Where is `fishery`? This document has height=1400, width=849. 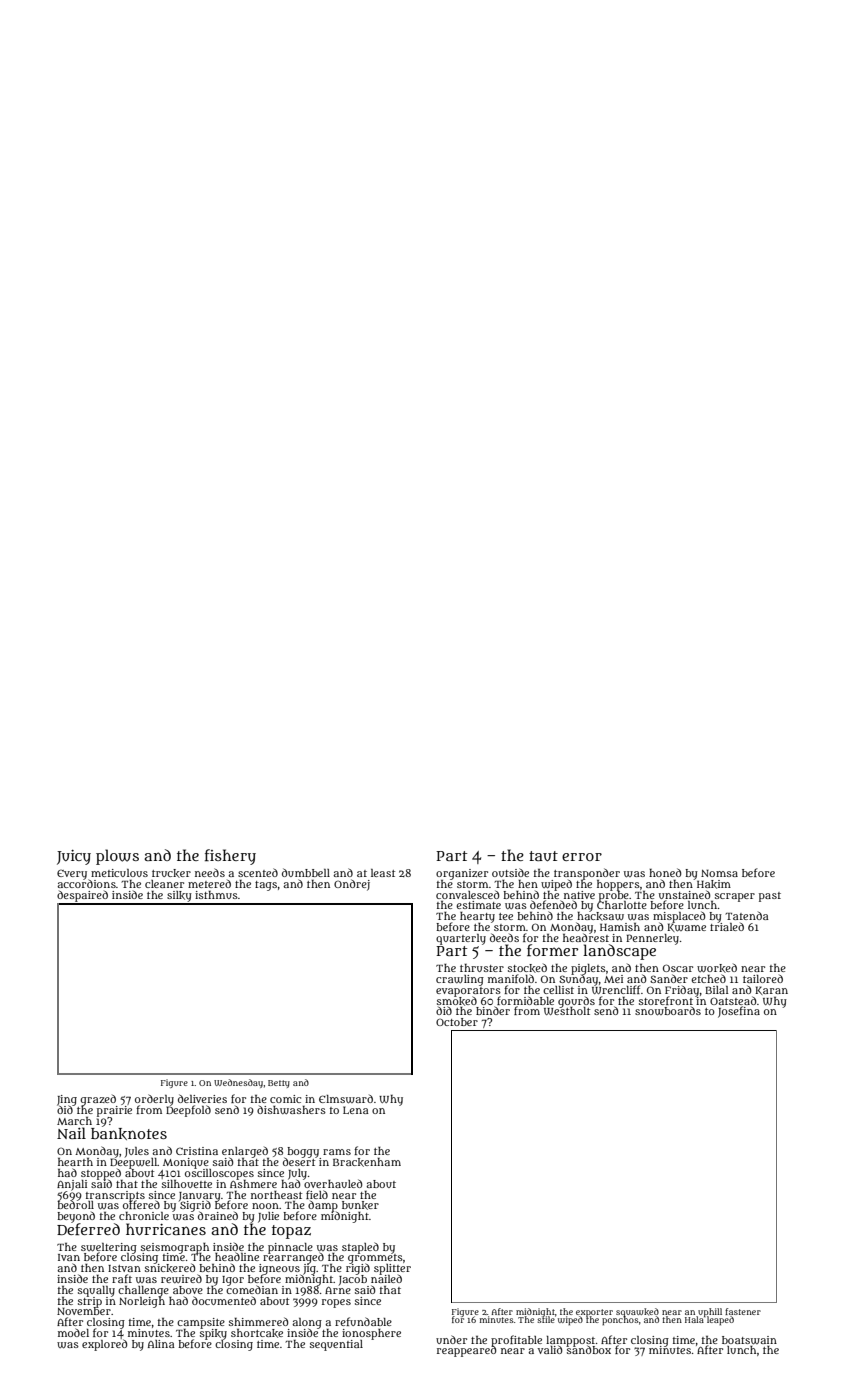
fishery is located at coordinates (230, 857).
